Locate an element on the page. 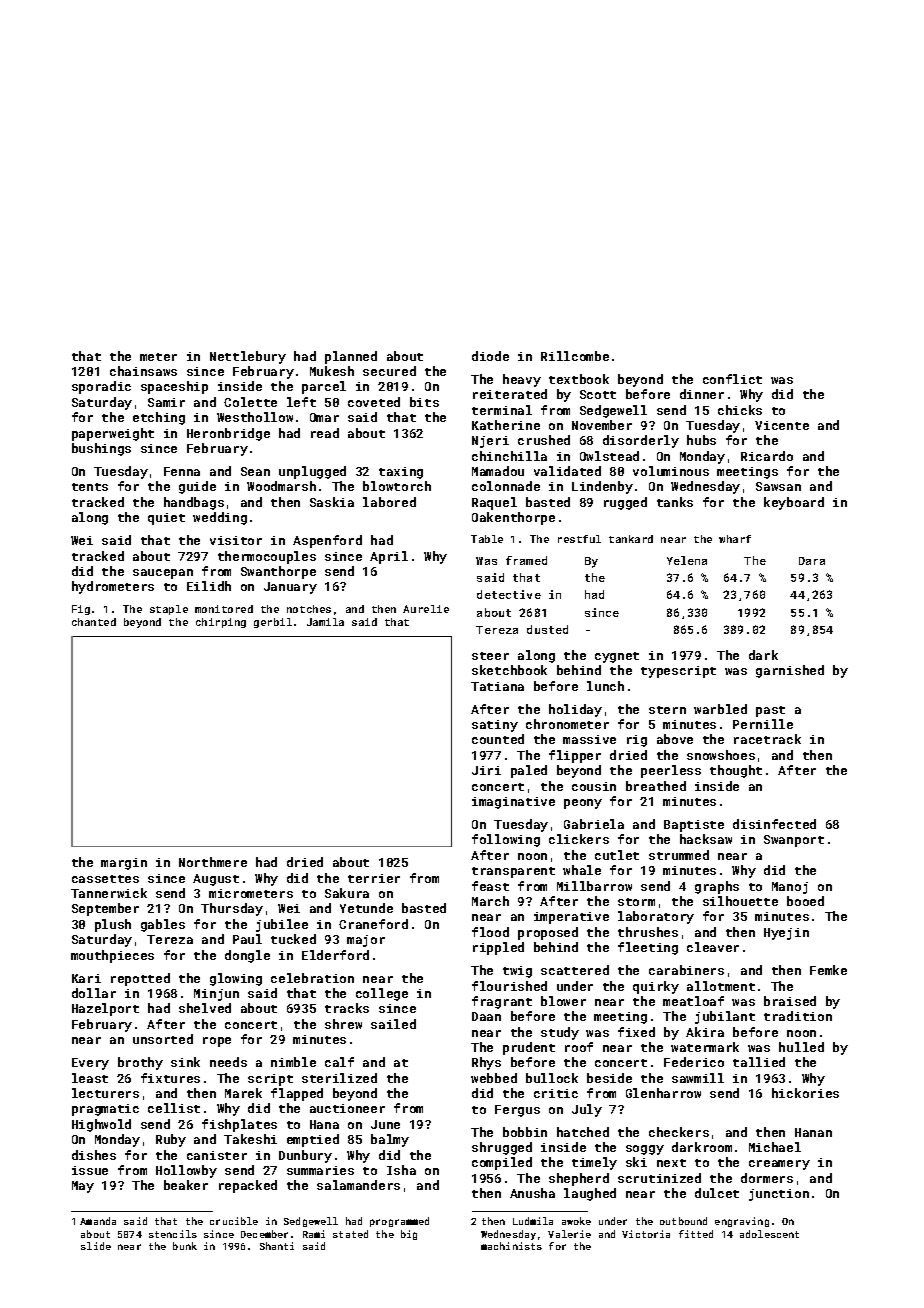 The width and height of the image is (924, 1308). thermocouples is located at coordinates (267, 557).
